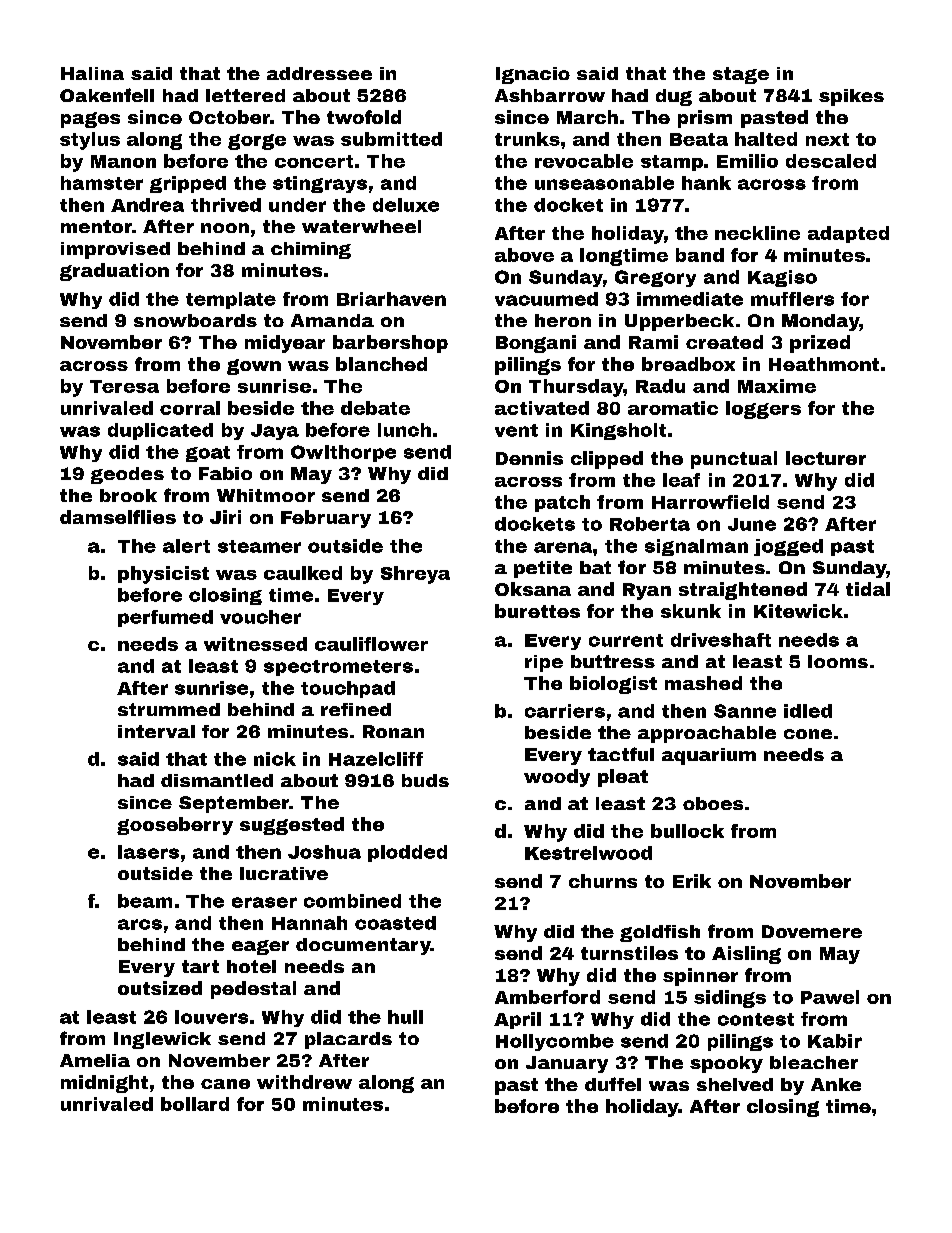 This screenshot has height=1233, width=952. Describe the element at coordinates (127, 475) in the screenshot. I see `geodes` at that location.
